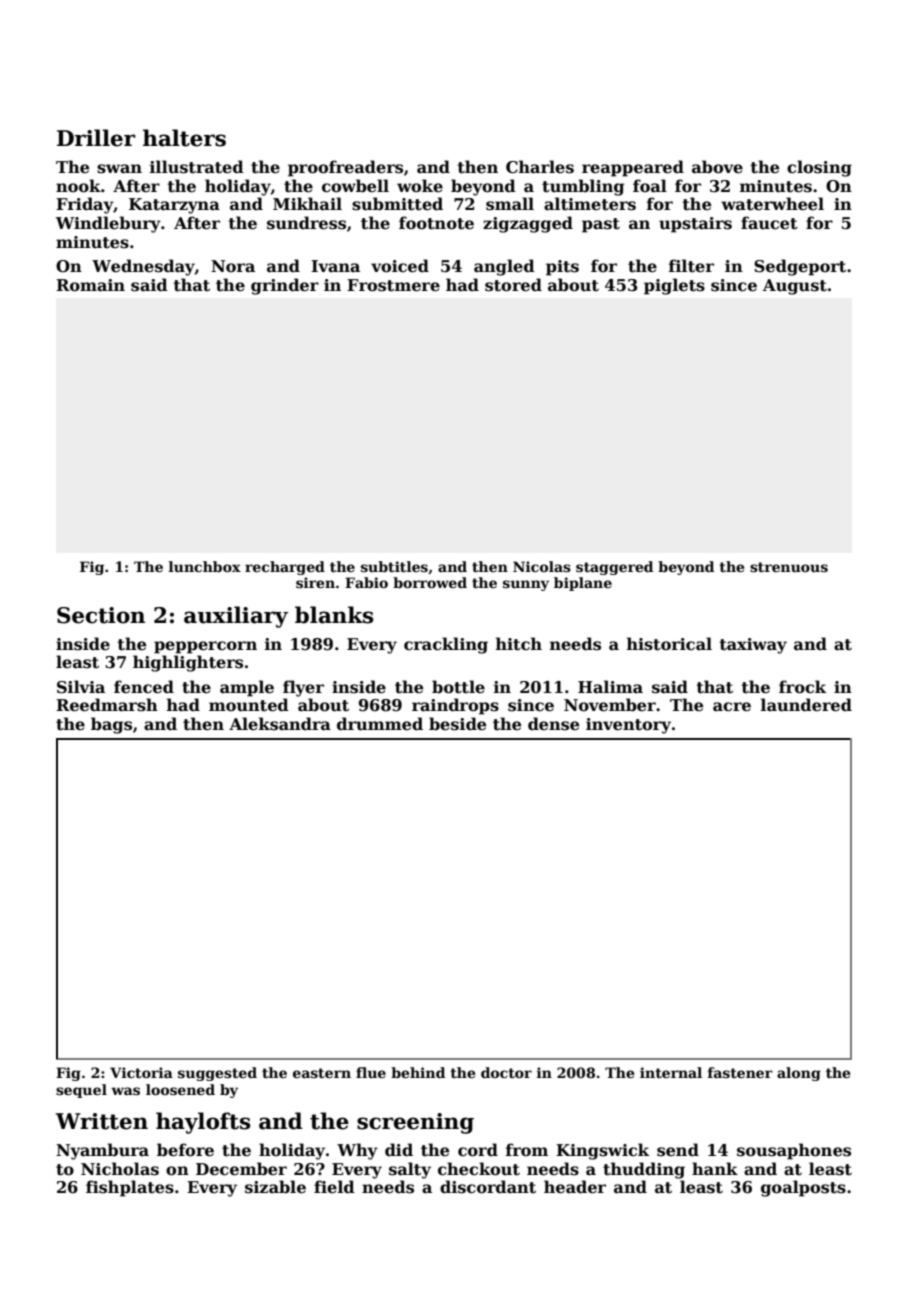 Image resolution: width=908 pixels, height=1316 pixels. Describe the element at coordinates (280, 724) in the image. I see `Aleksandra` at that location.
